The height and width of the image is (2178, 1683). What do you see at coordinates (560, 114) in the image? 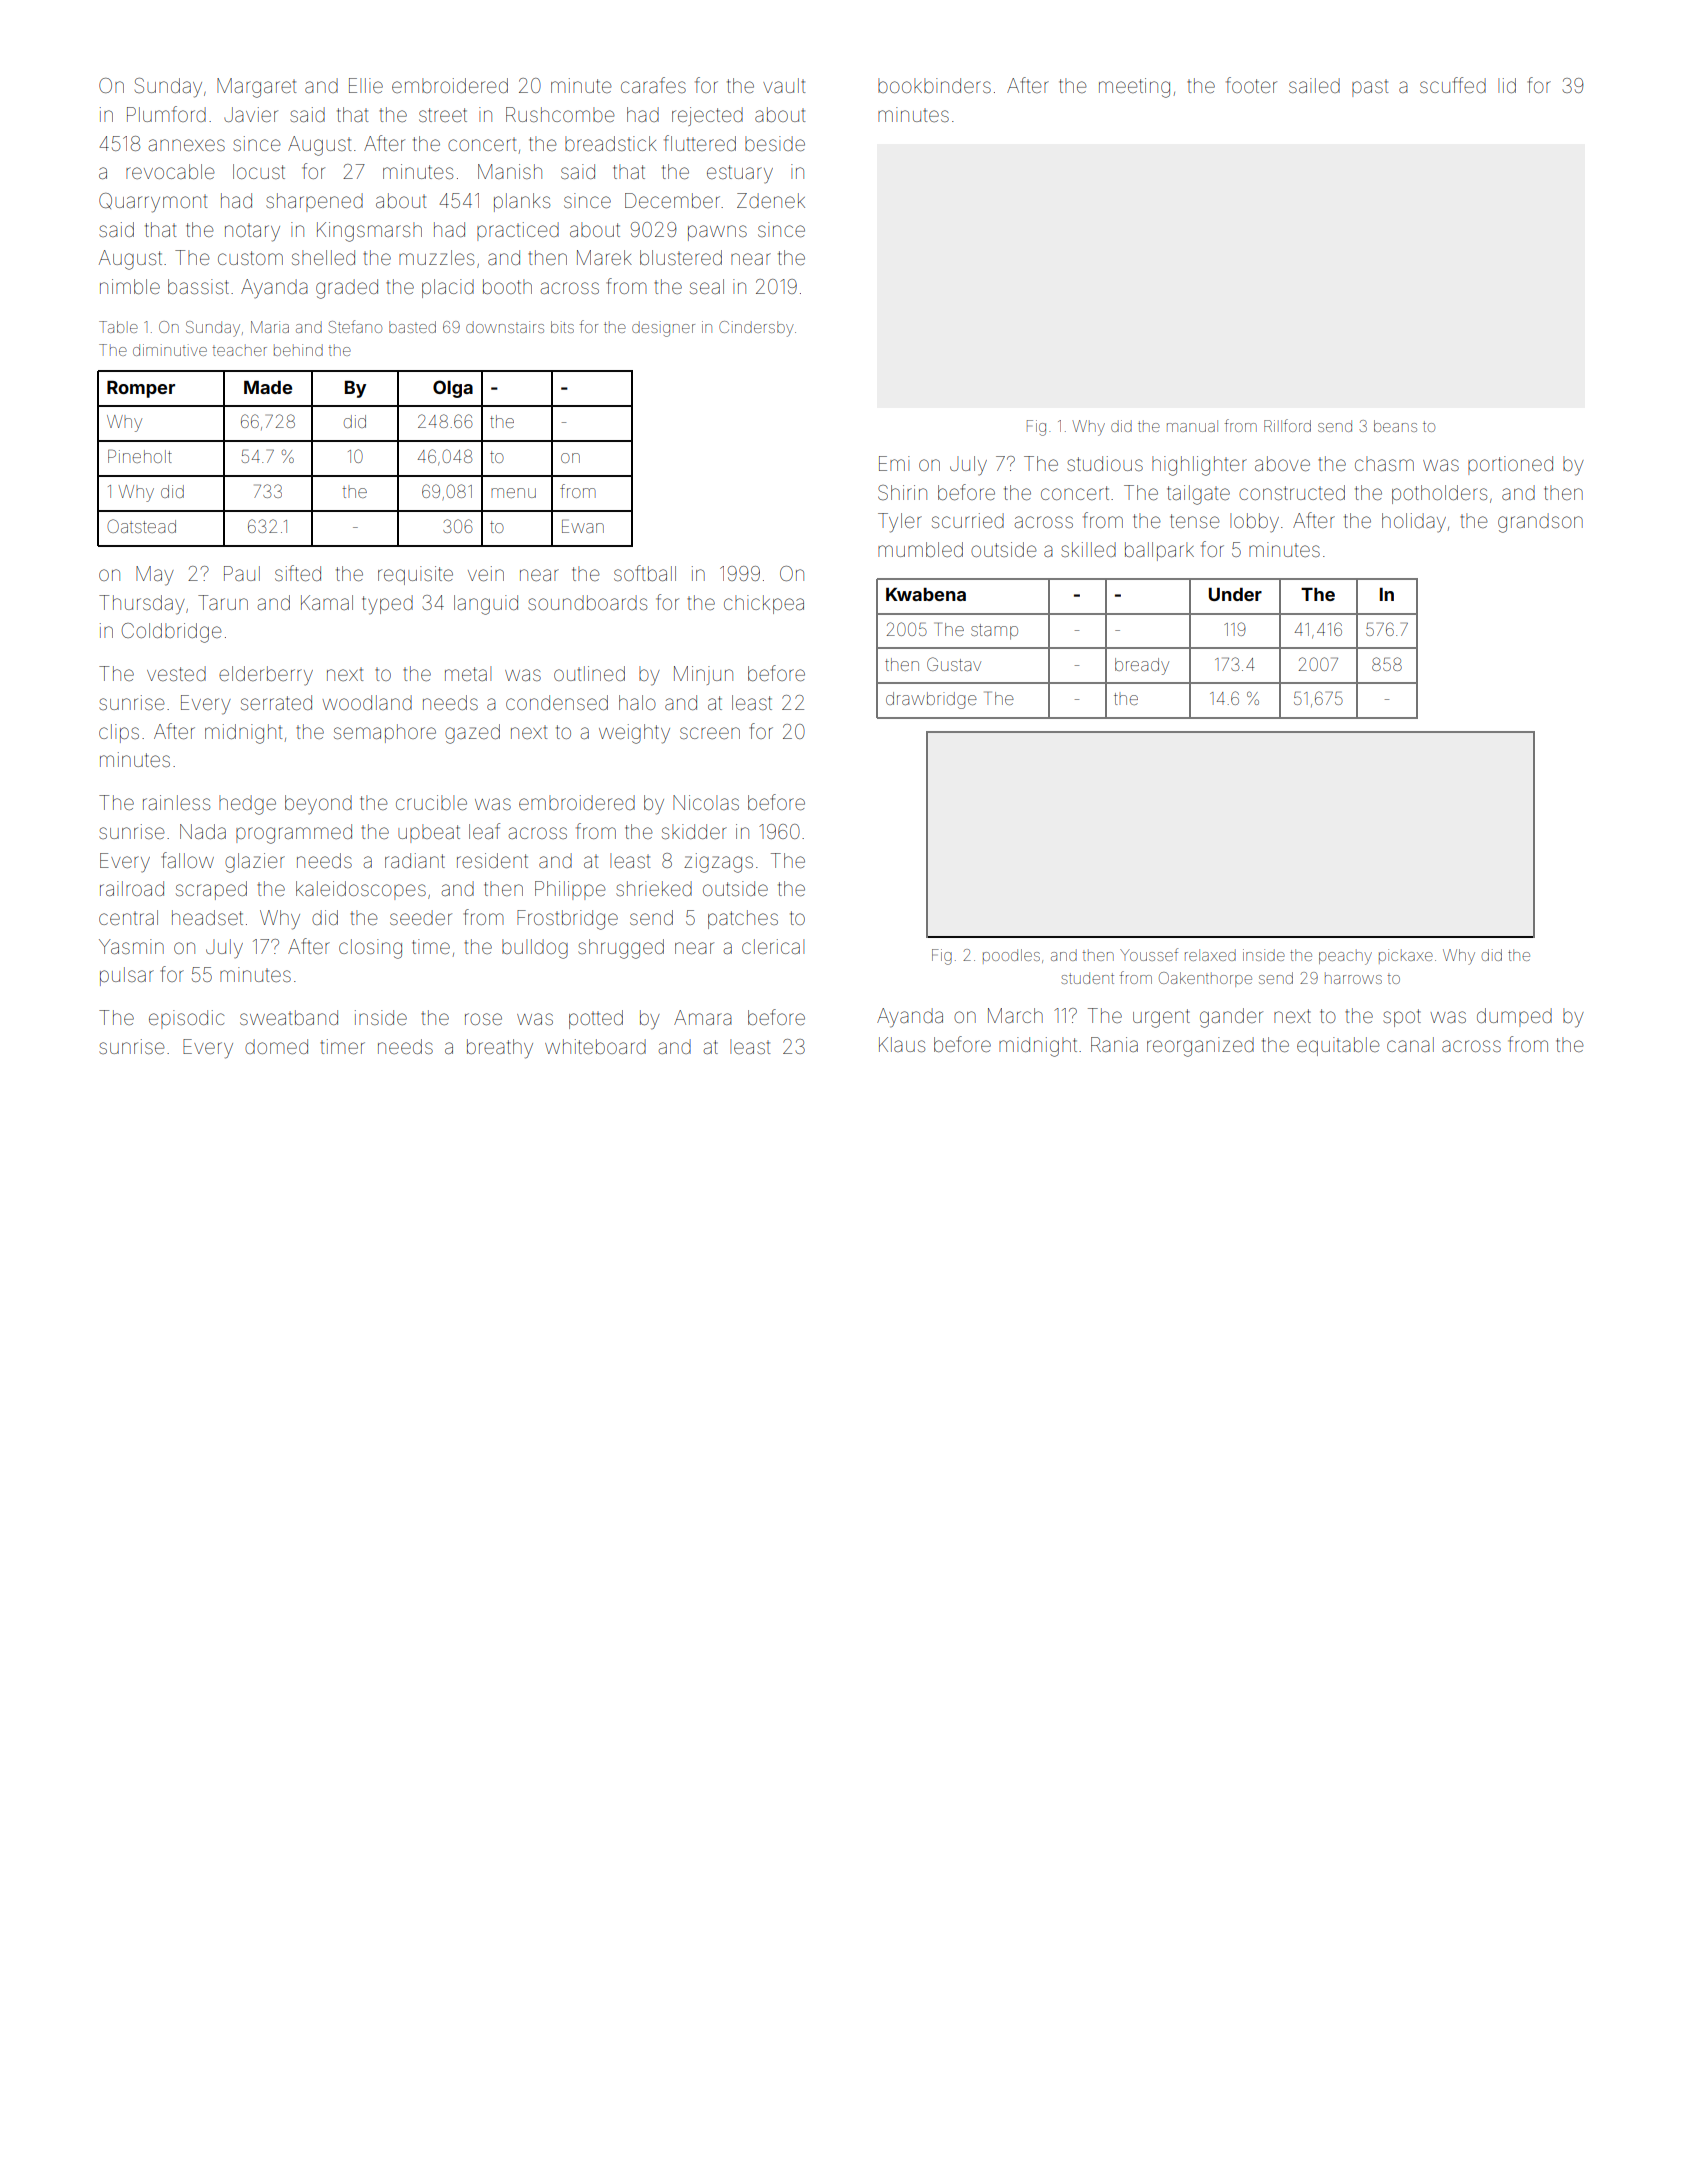
I see `Rushcombe` at bounding box center [560, 114].
